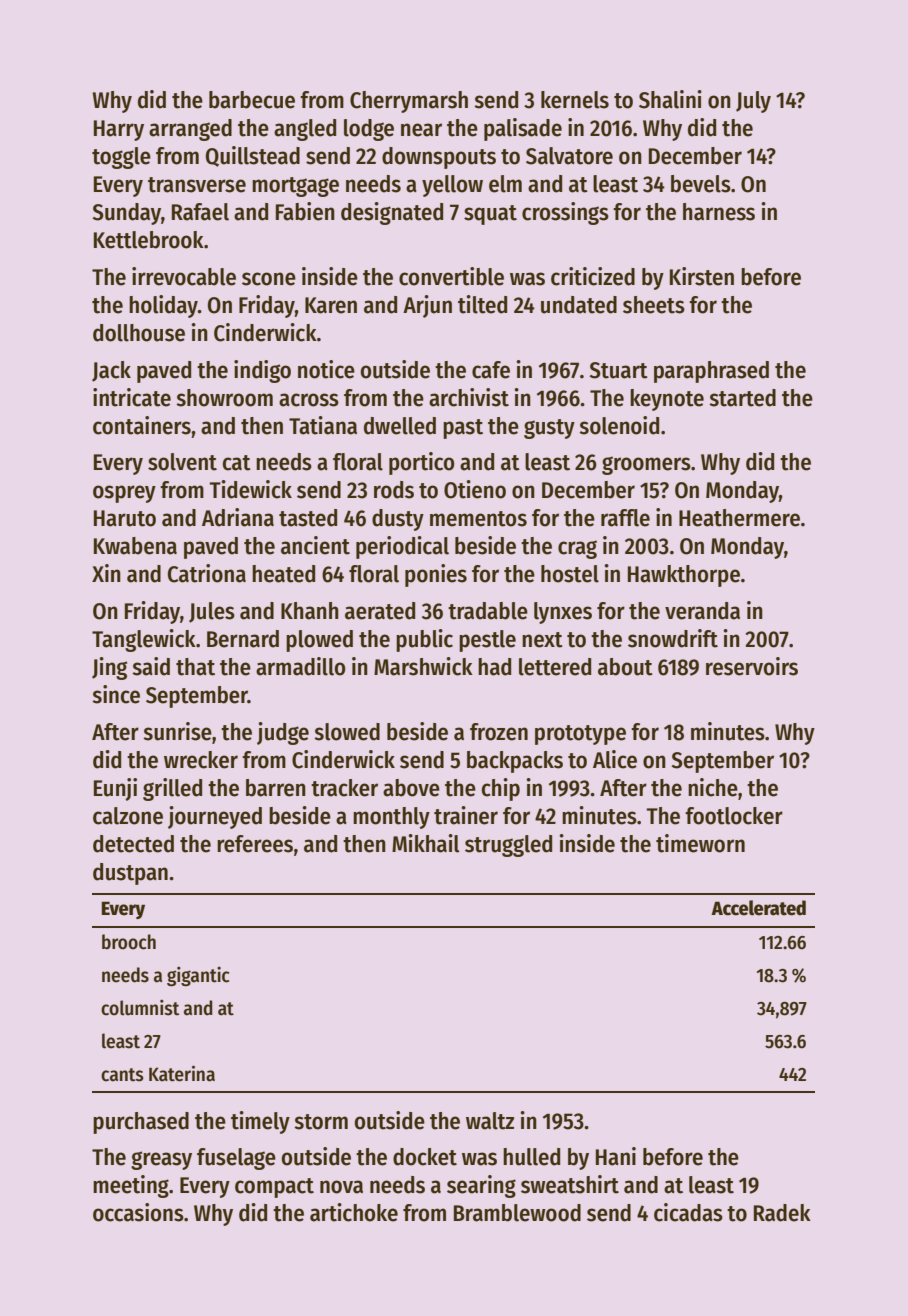 Image resolution: width=908 pixels, height=1316 pixels. What do you see at coordinates (758, 908) in the document?
I see `Accelerated` at bounding box center [758, 908].
